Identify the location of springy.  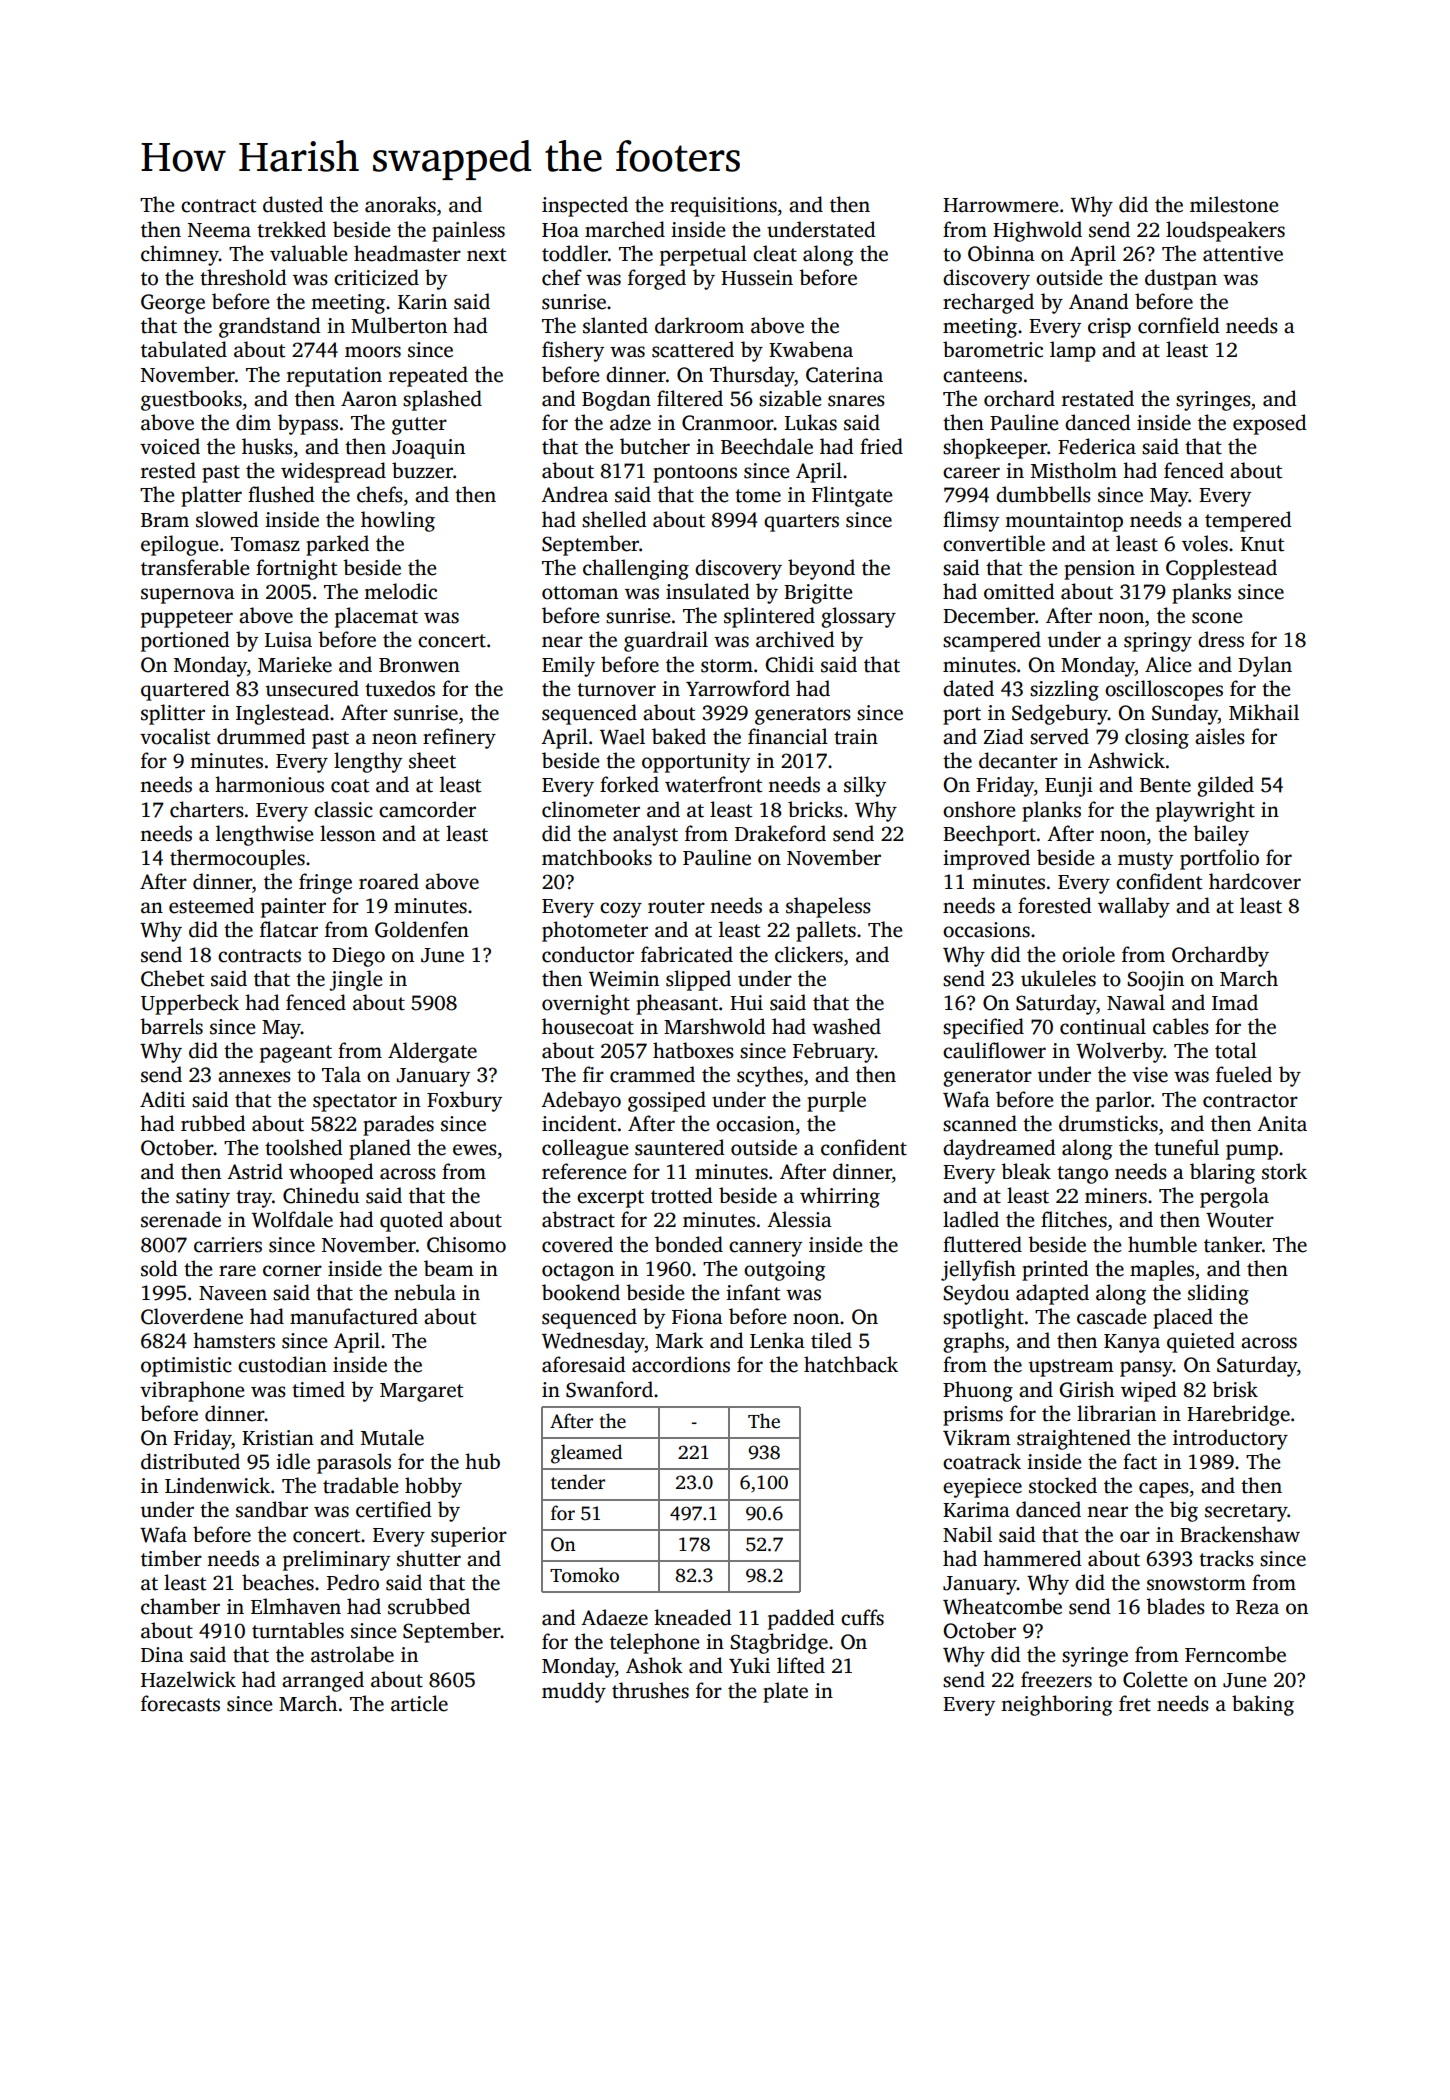
(1158, 642).
